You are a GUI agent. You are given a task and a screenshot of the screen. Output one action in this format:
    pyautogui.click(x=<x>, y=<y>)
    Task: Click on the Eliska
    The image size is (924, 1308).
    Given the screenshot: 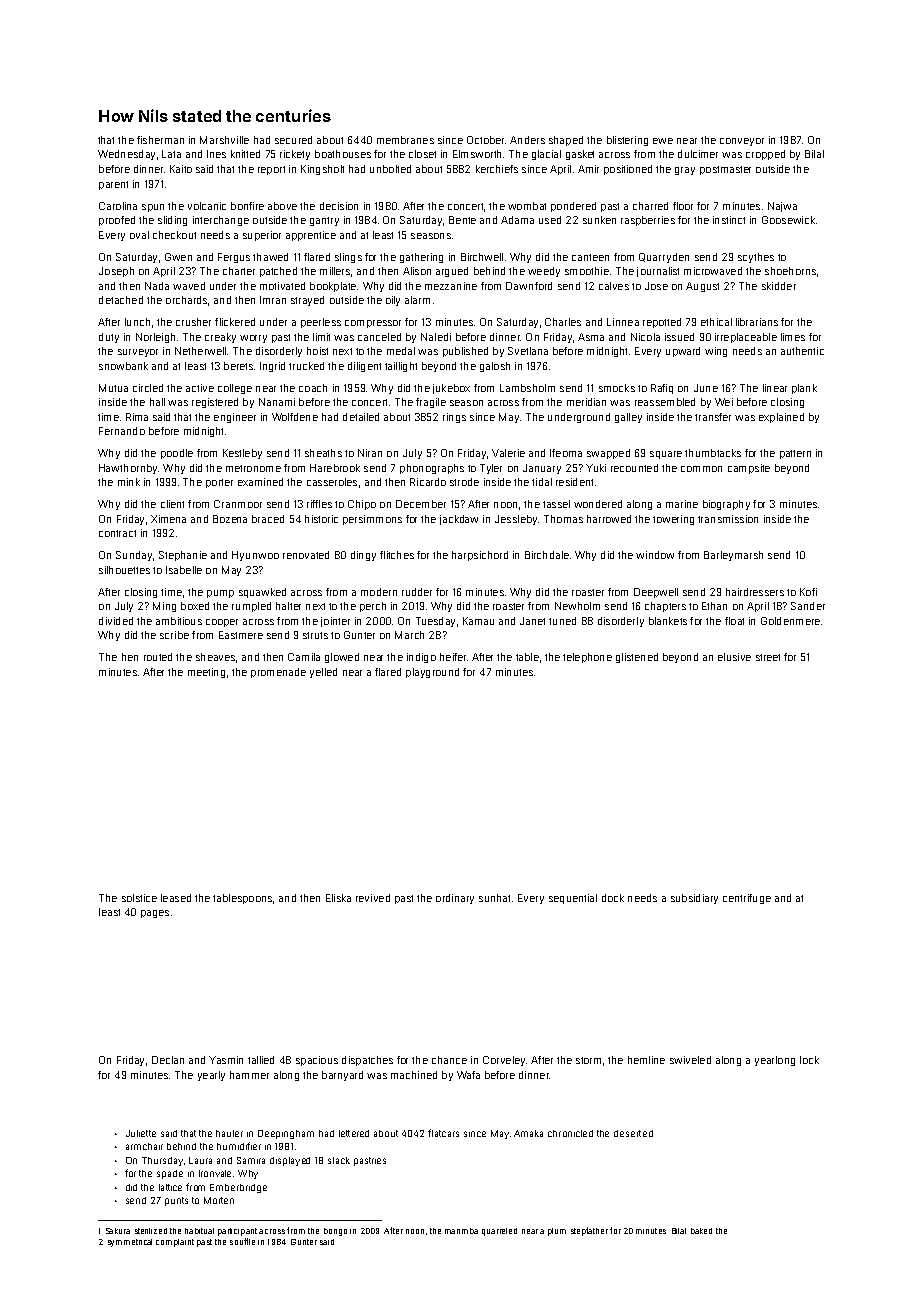 What is the action you would take?
    pyautogui.click(x=338, y=898)
